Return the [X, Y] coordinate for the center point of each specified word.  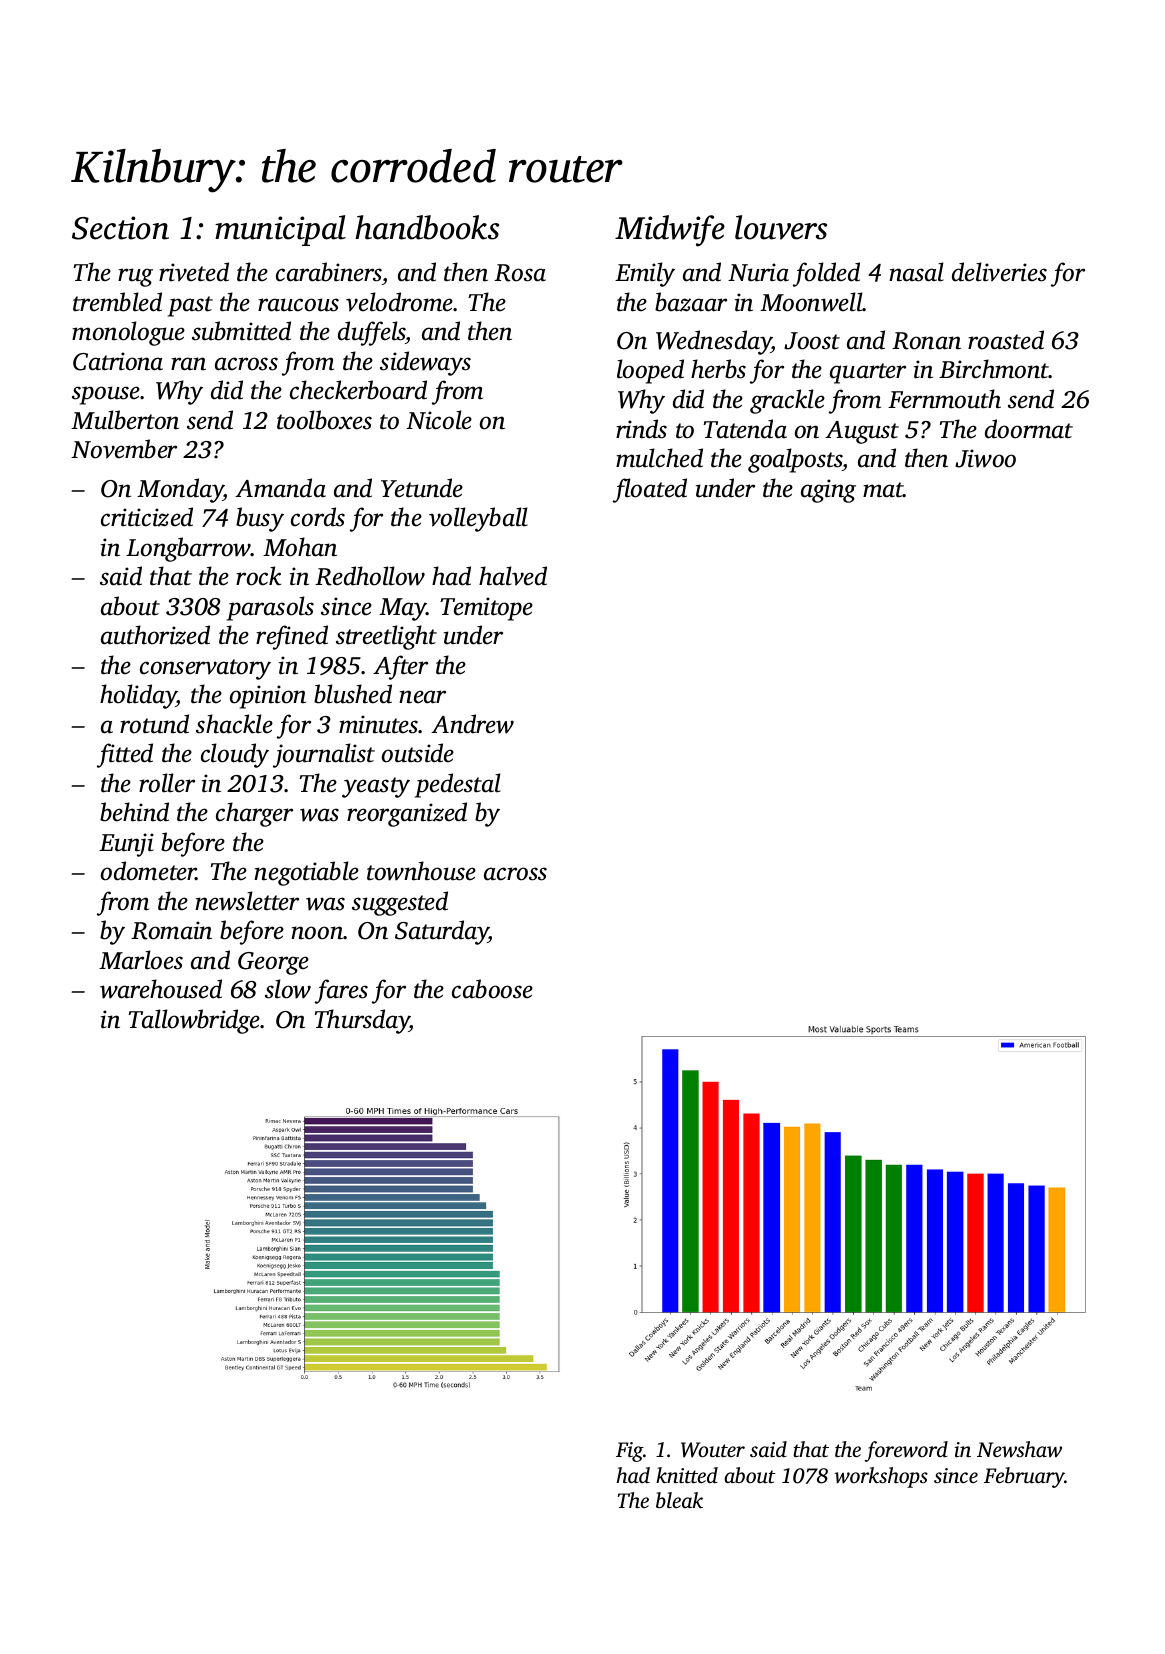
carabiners [329, 272]
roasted [1006, 340]
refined [292, 637]
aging [828, 491]
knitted [687, 1475]
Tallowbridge [194, 1021]
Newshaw [1019, 1449]
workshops [881, 1477]
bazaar [691, 302]
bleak [679, 1500]
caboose [492, 989]
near [422, 697]
